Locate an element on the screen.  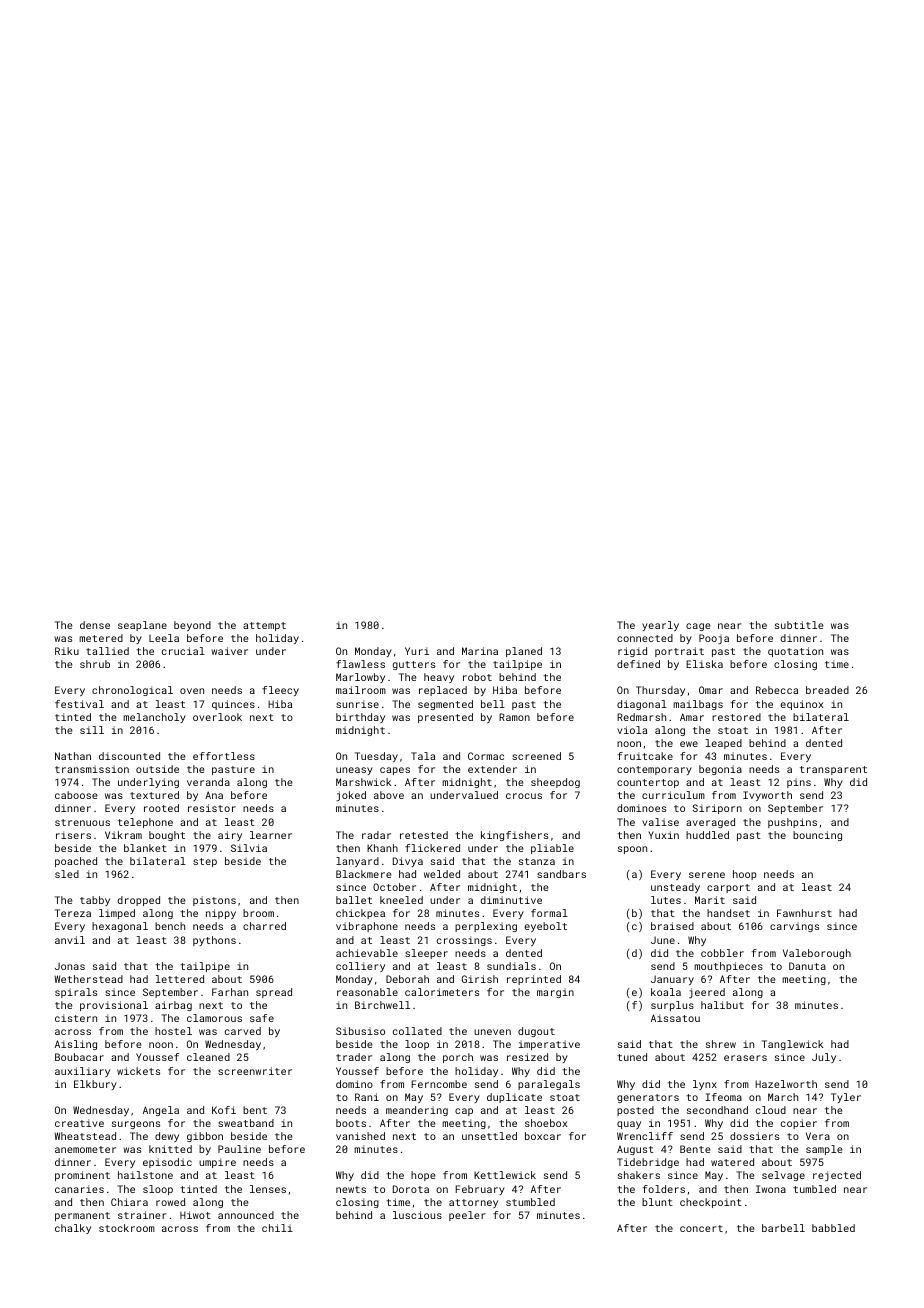
pythons is located at coordinates (214, 941).
